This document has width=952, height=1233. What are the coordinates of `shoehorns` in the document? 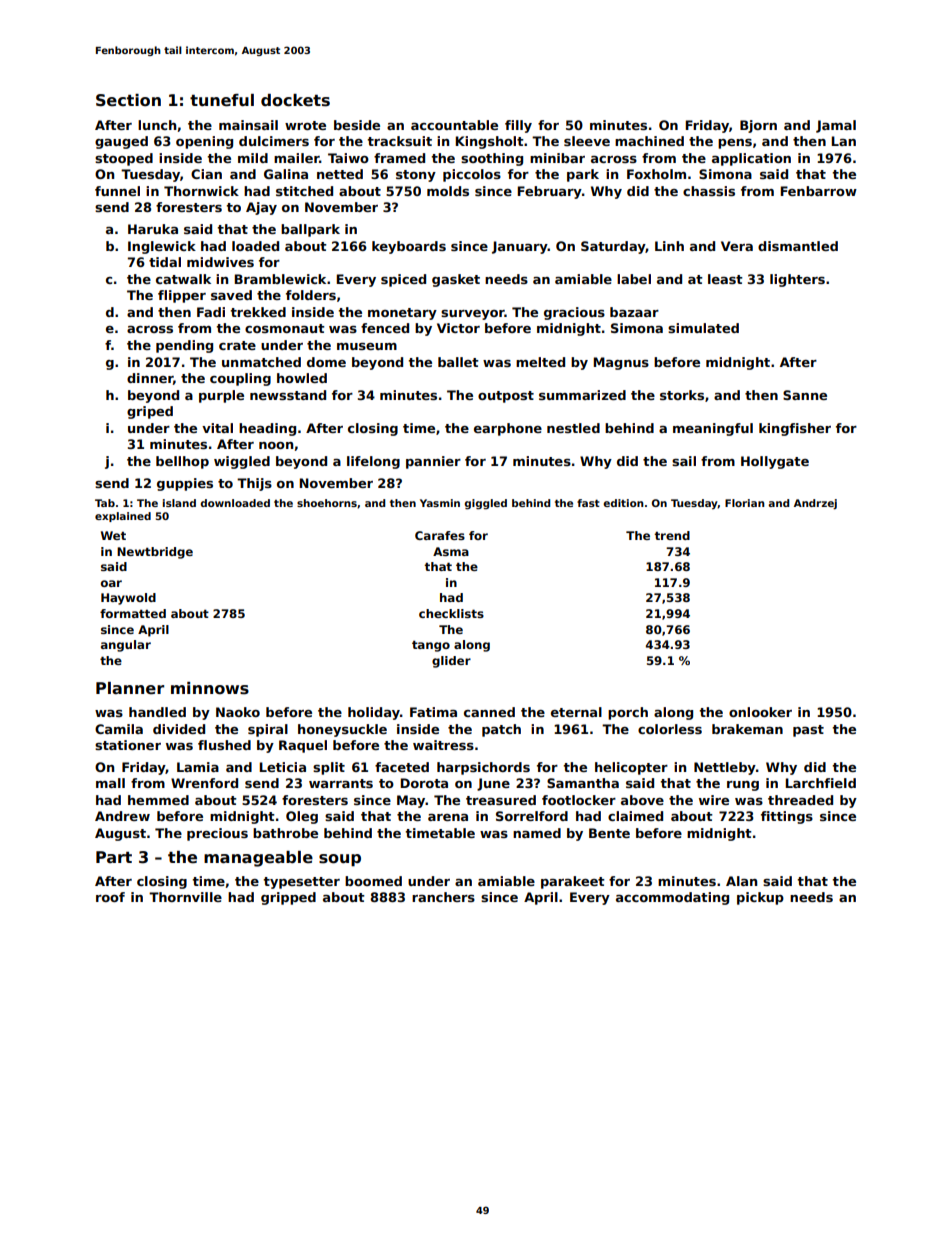 It's located at (327, 503).
